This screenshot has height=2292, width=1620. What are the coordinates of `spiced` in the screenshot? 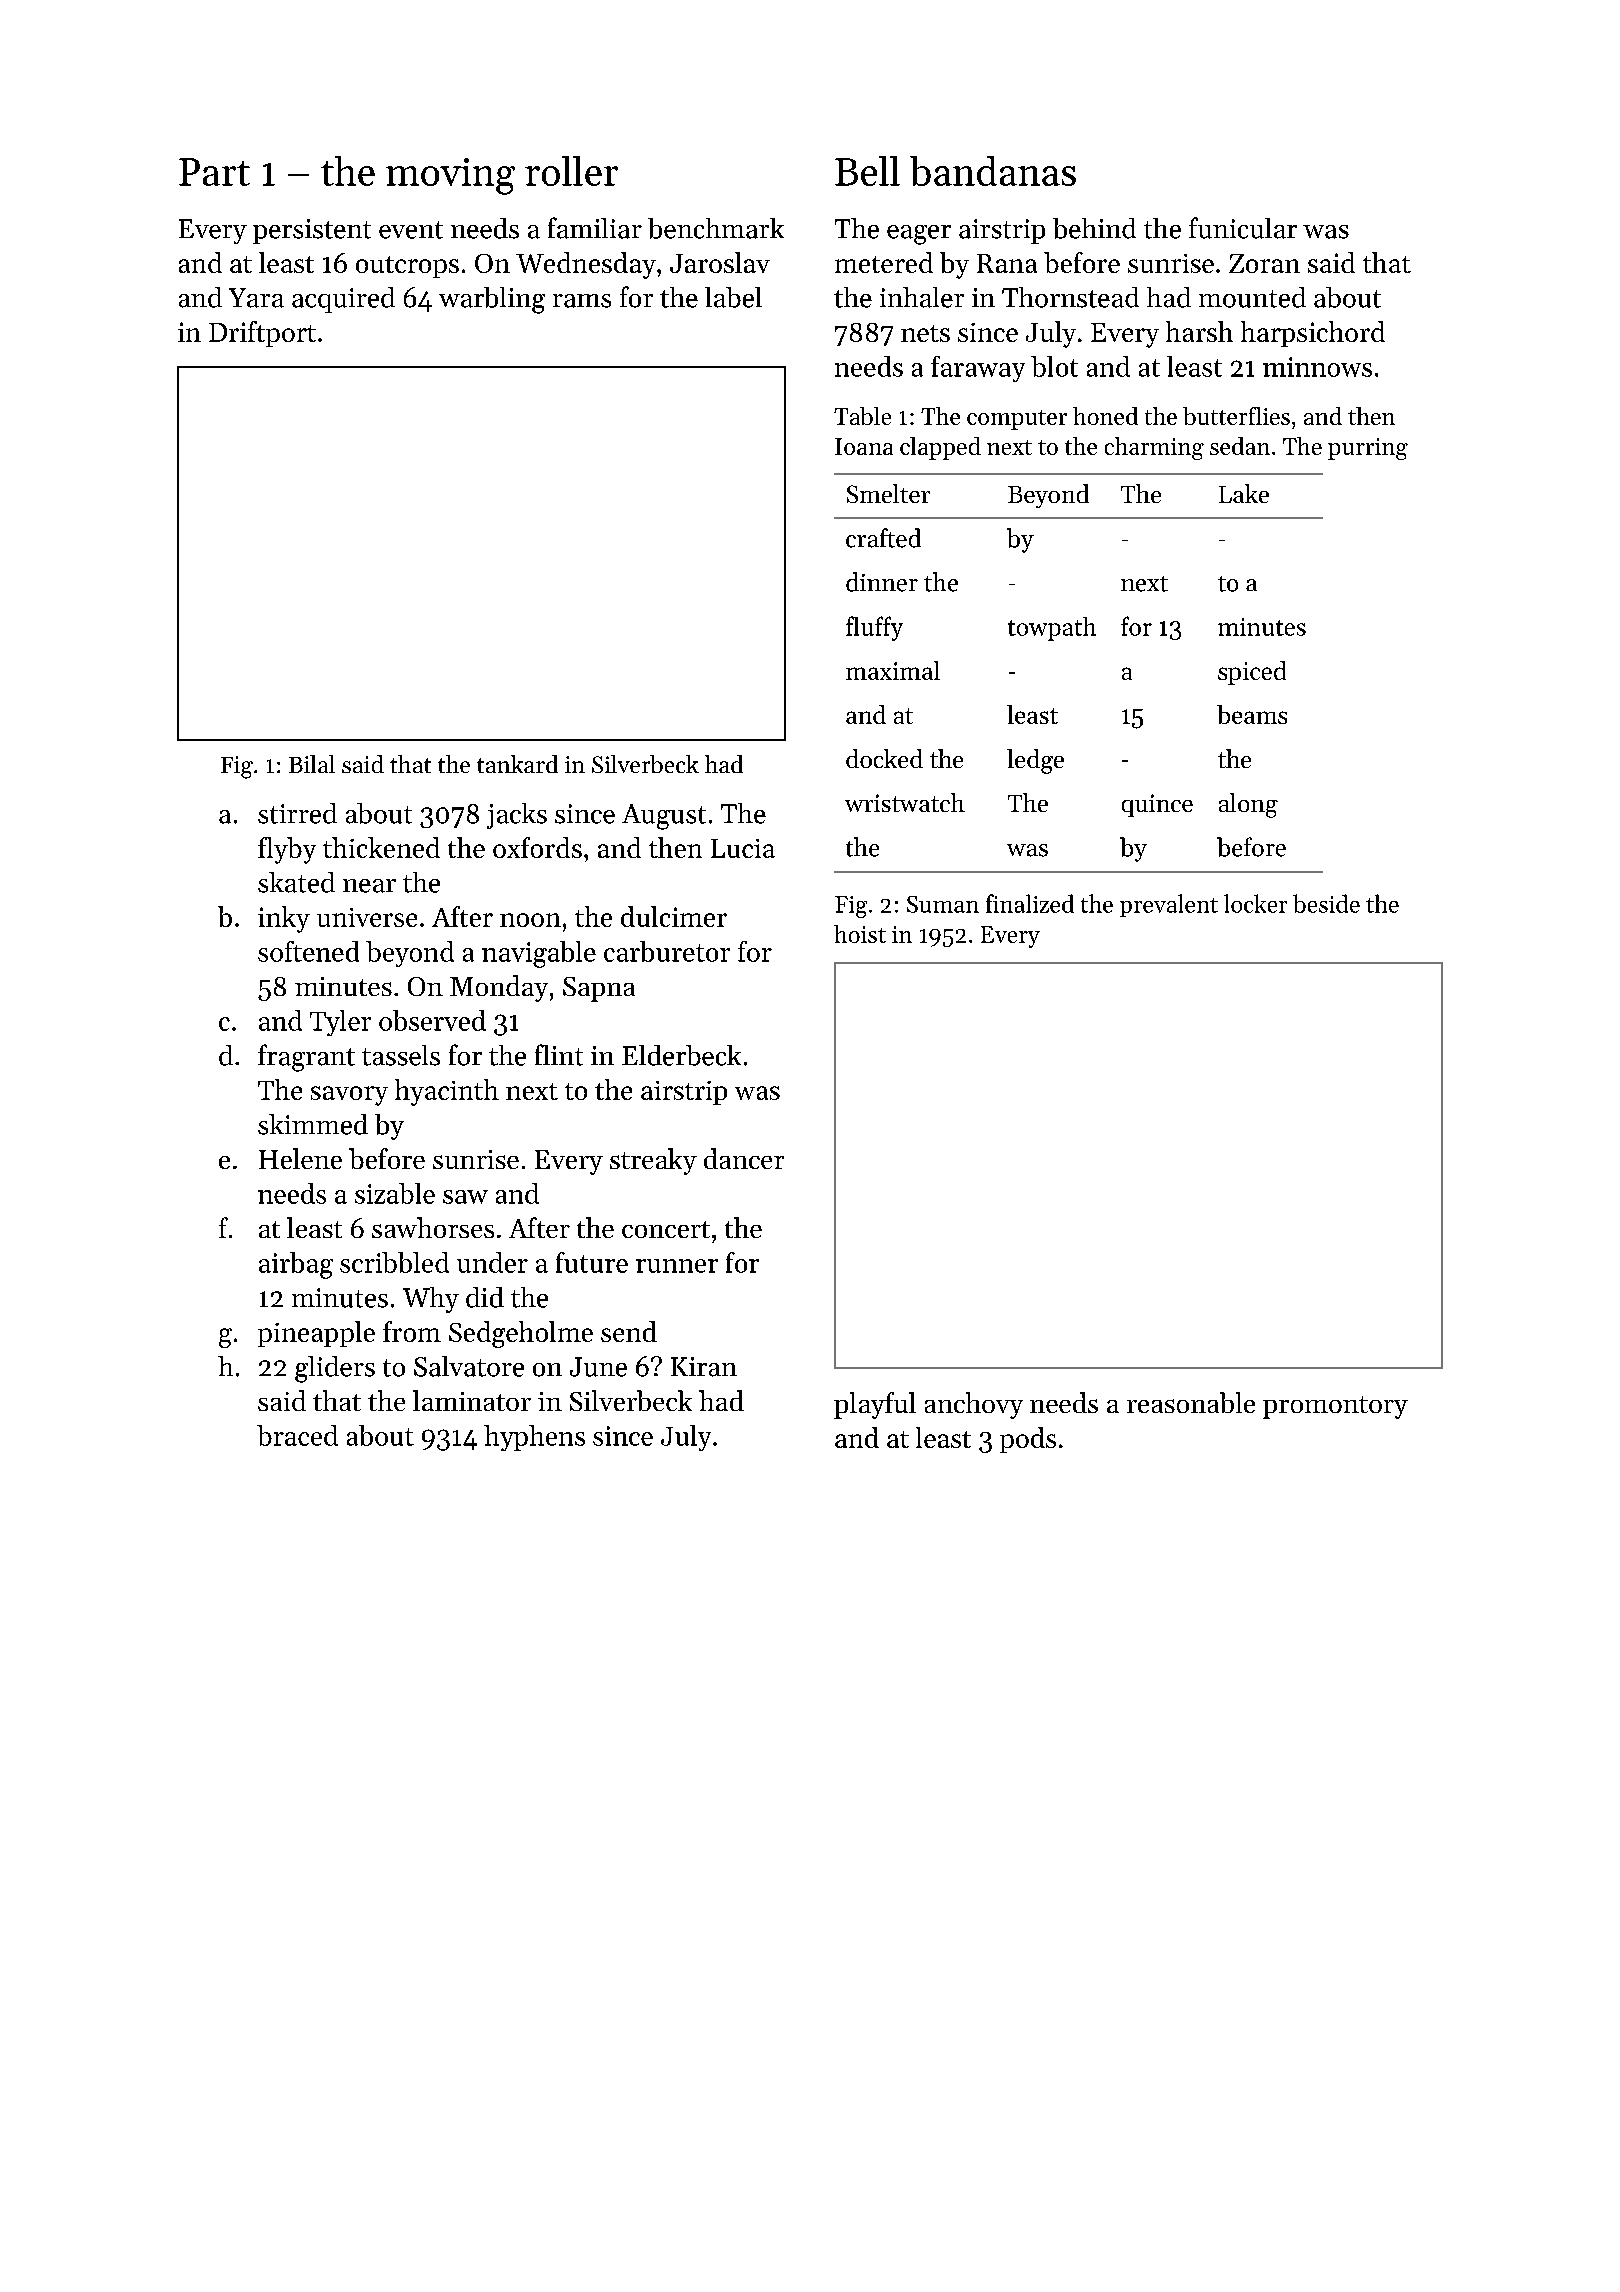 It's located at (1252, 673).
